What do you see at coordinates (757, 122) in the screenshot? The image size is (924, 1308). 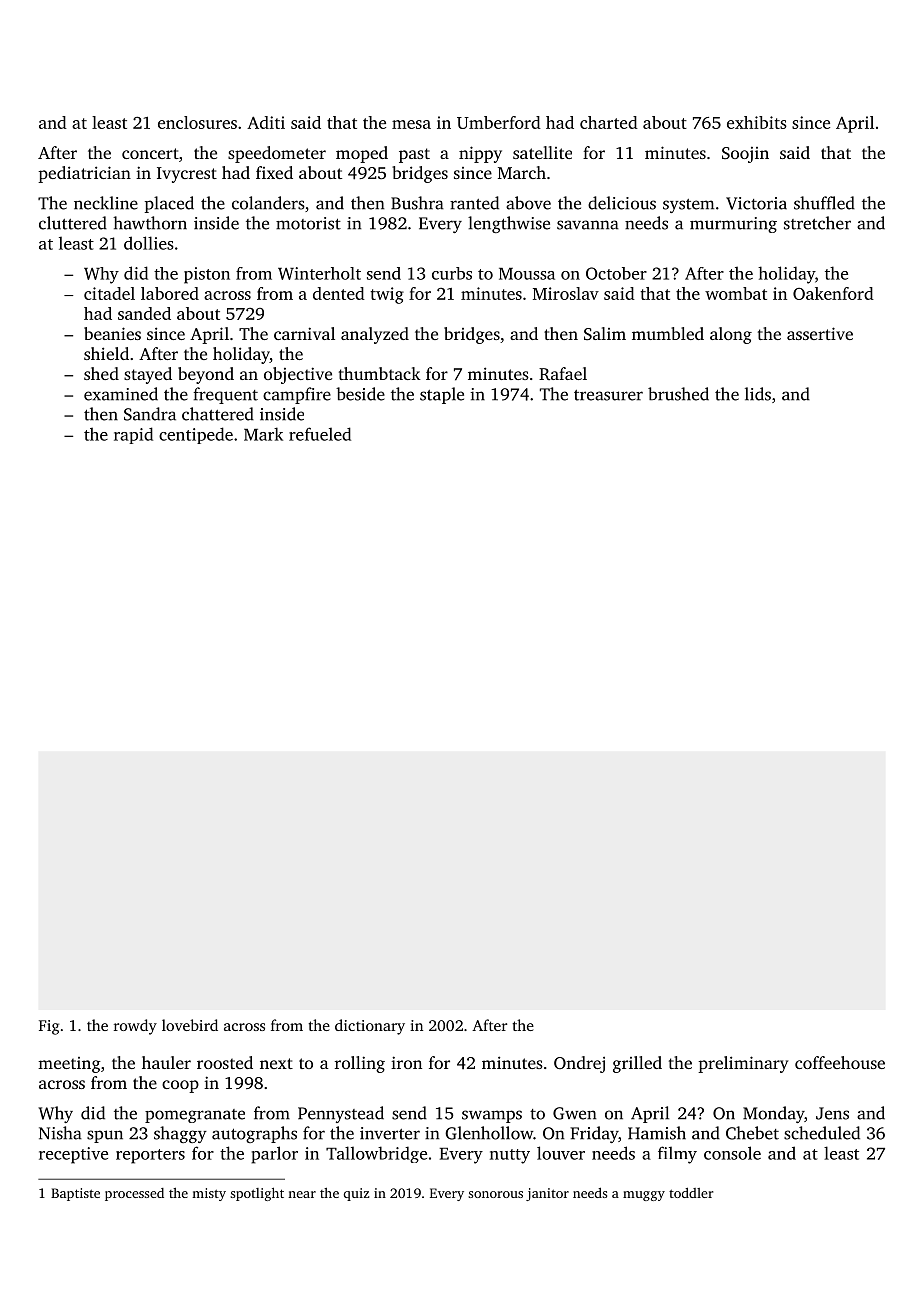 I see `exhibits` at bounding box center [757, 122].
